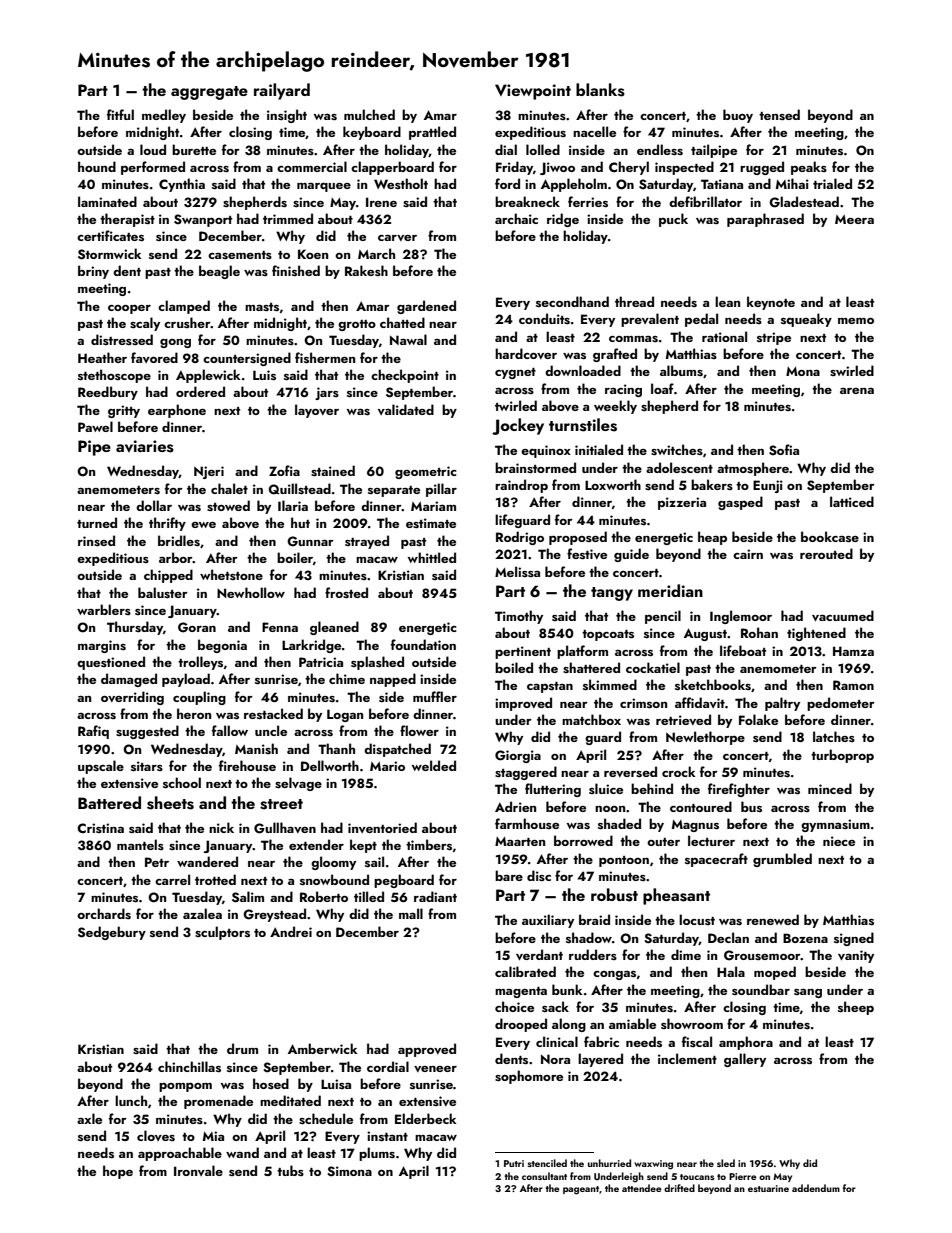 This screenshot has width=952, height=1233. I want to click on questioned, so click(111, 663).
